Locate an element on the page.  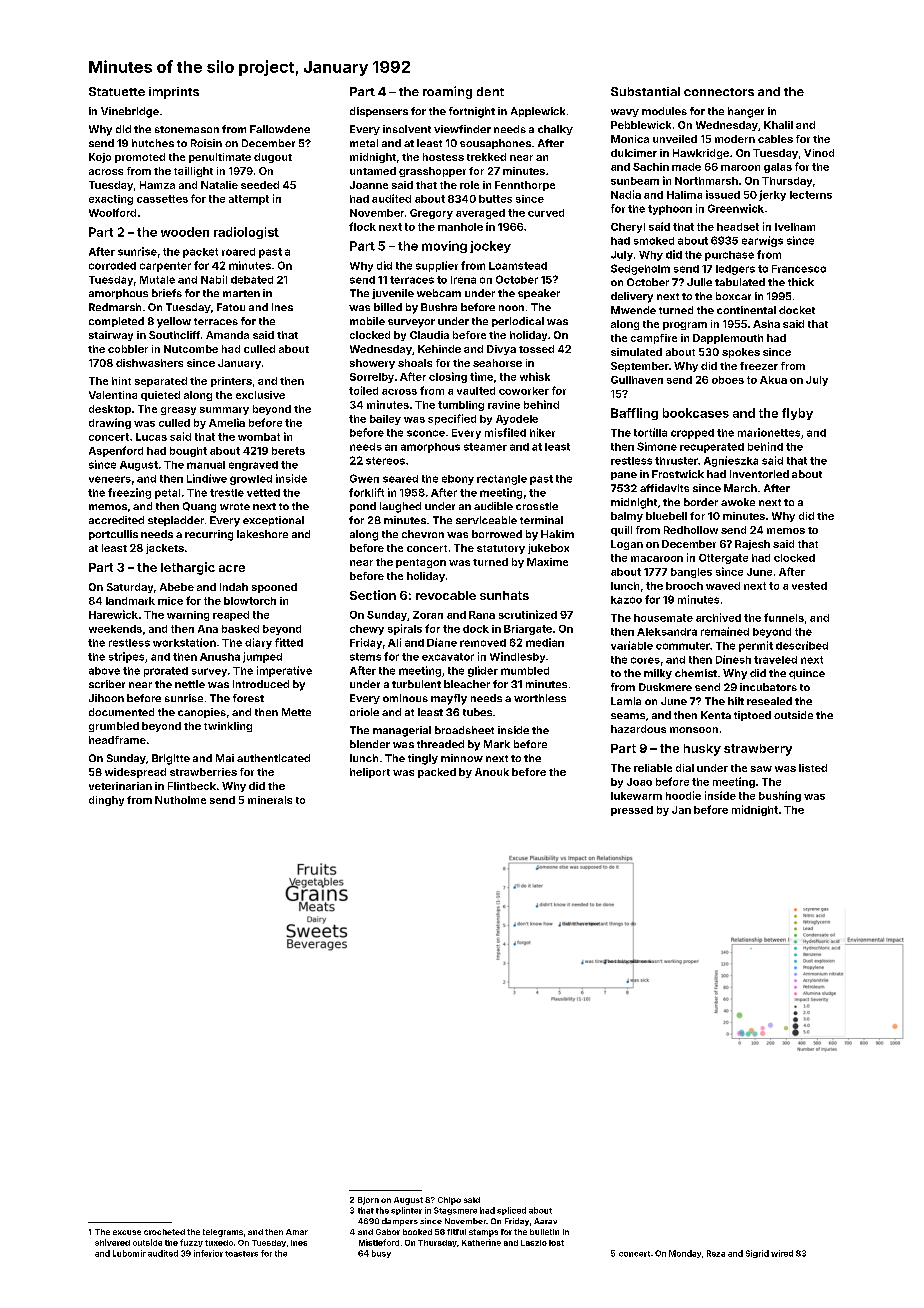
connectors is located at coordinates (719, 92).
